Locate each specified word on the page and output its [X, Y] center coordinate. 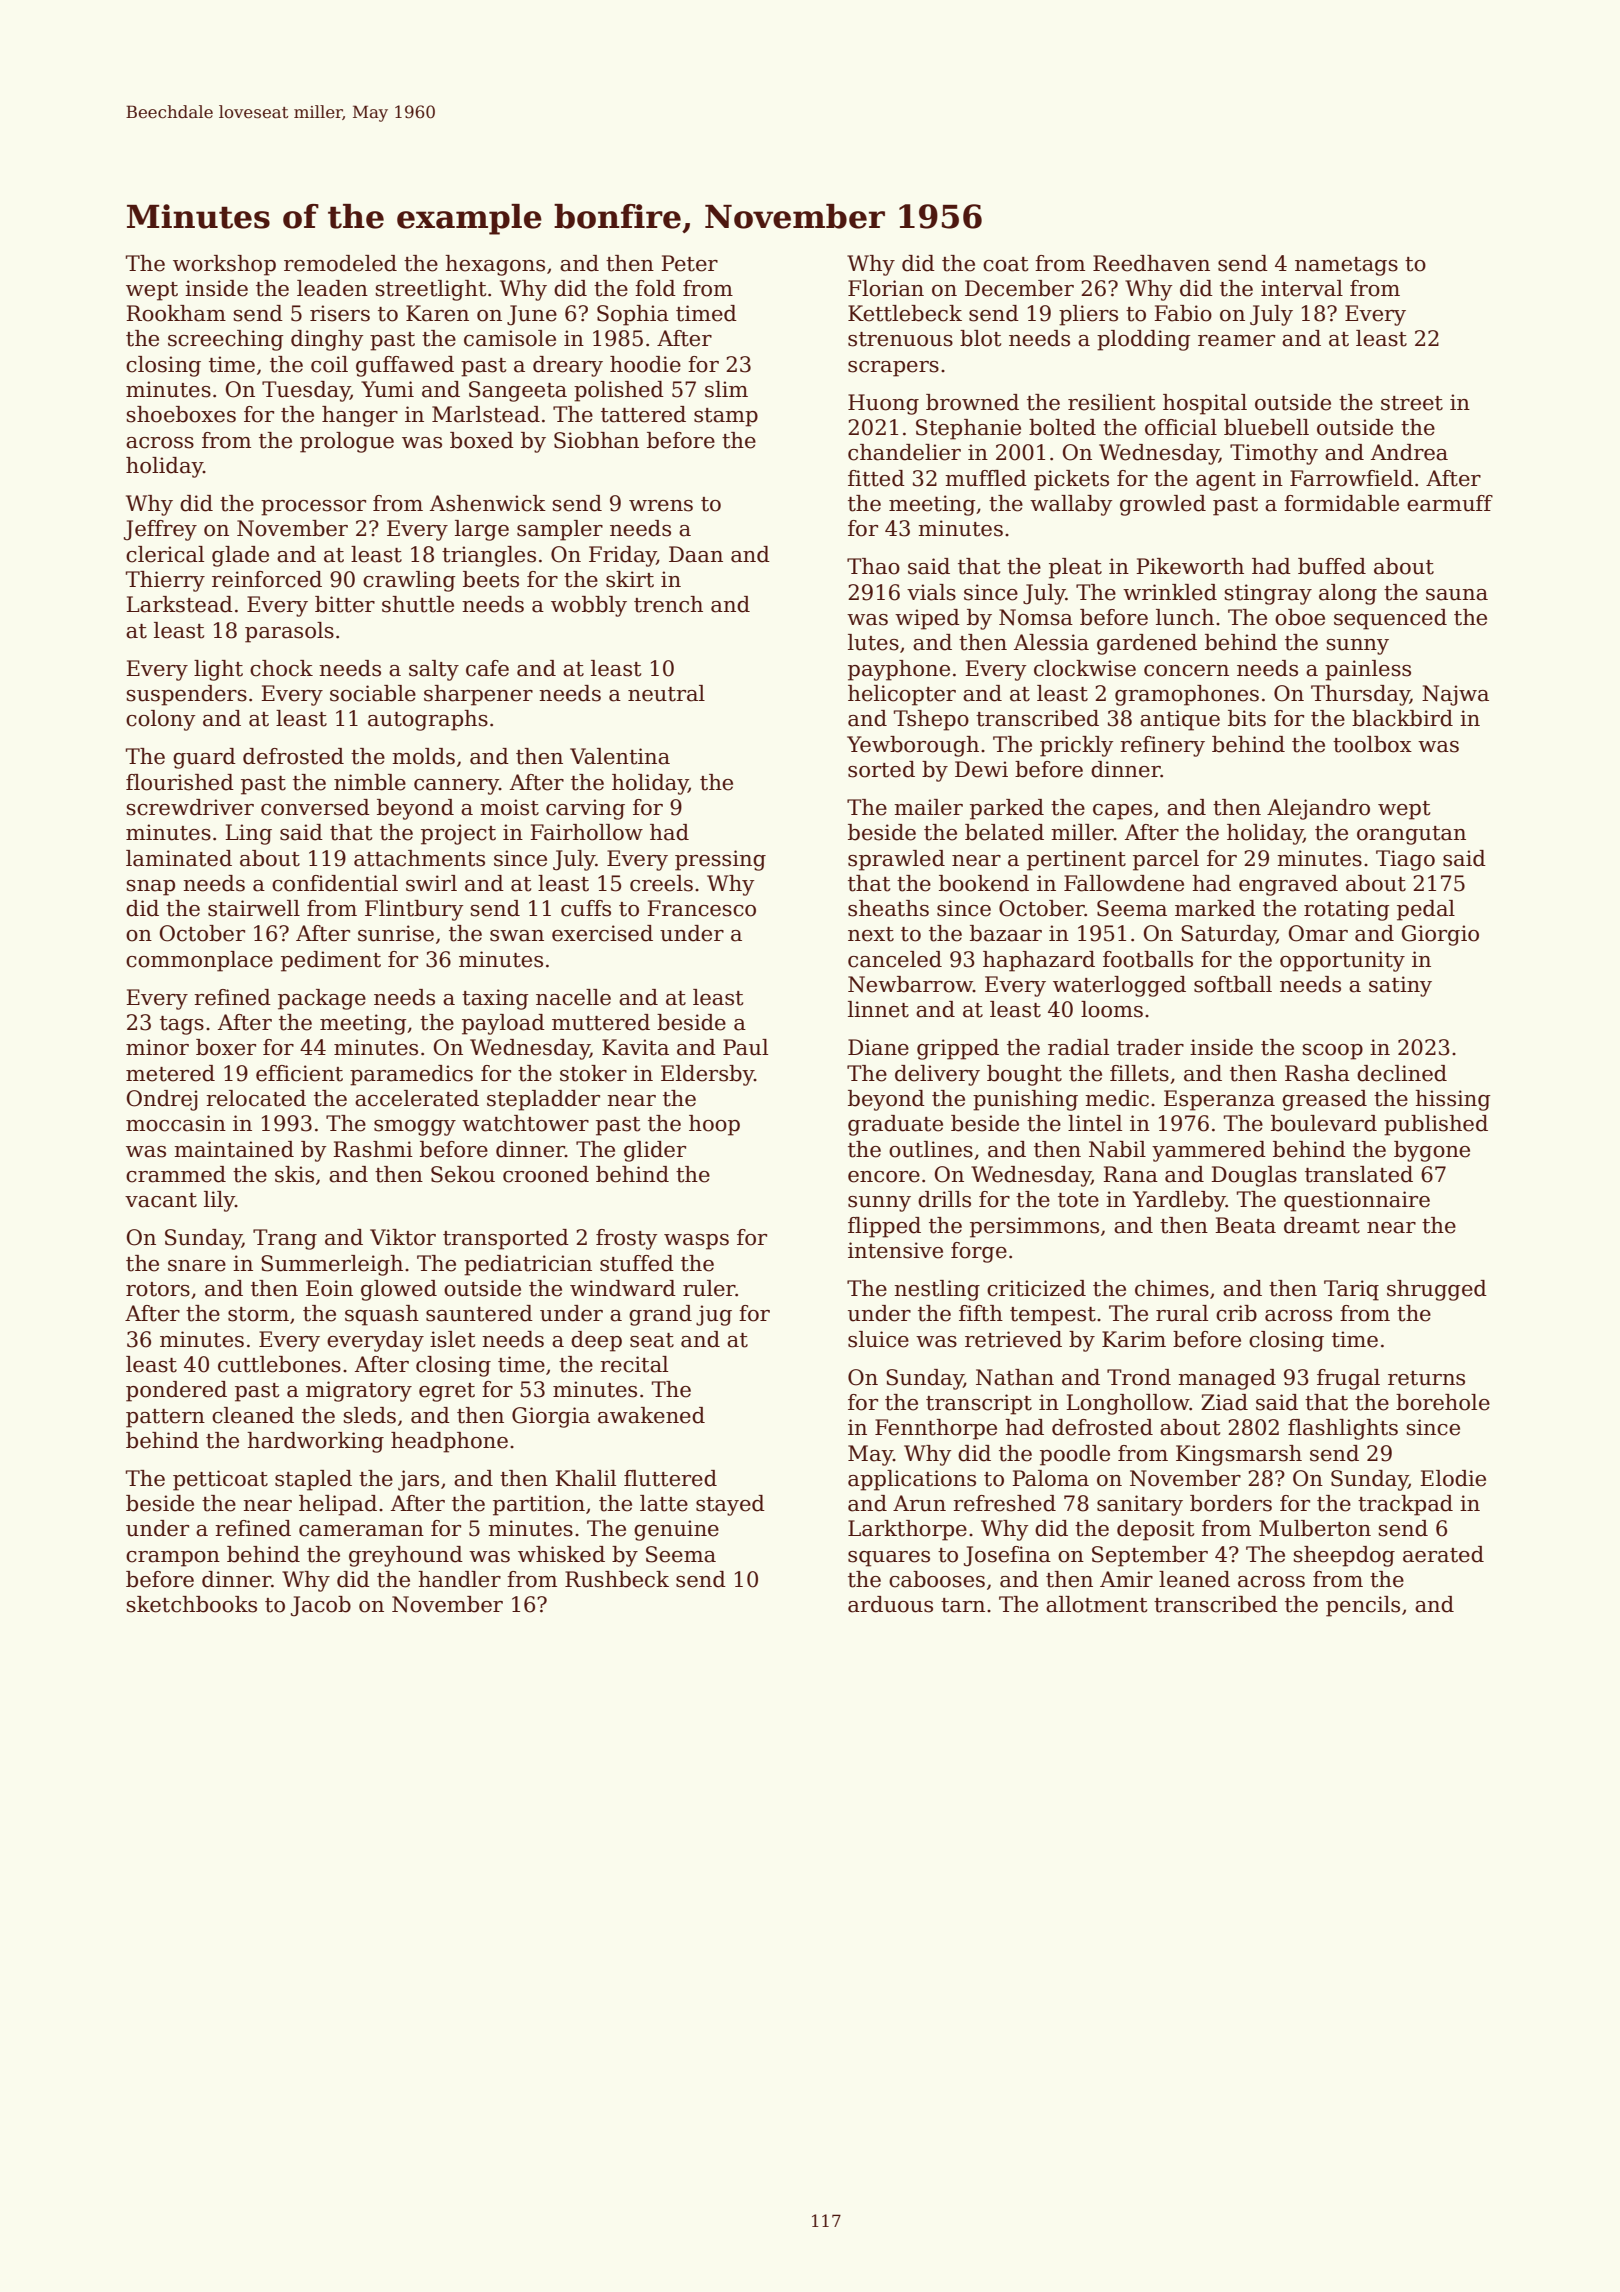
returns [1426, 1378]
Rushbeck [617, 1579]
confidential [335, 883]
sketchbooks [192, 1604]
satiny [1400, 986]
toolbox [1372, 744]
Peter [689, 263]
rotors [158, 1289]
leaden [332, 288]
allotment [1096, 1604]
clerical [165, 554]
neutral [666, 693]
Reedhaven [1151, 263]
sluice [878, 1339]
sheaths [888, 908]
